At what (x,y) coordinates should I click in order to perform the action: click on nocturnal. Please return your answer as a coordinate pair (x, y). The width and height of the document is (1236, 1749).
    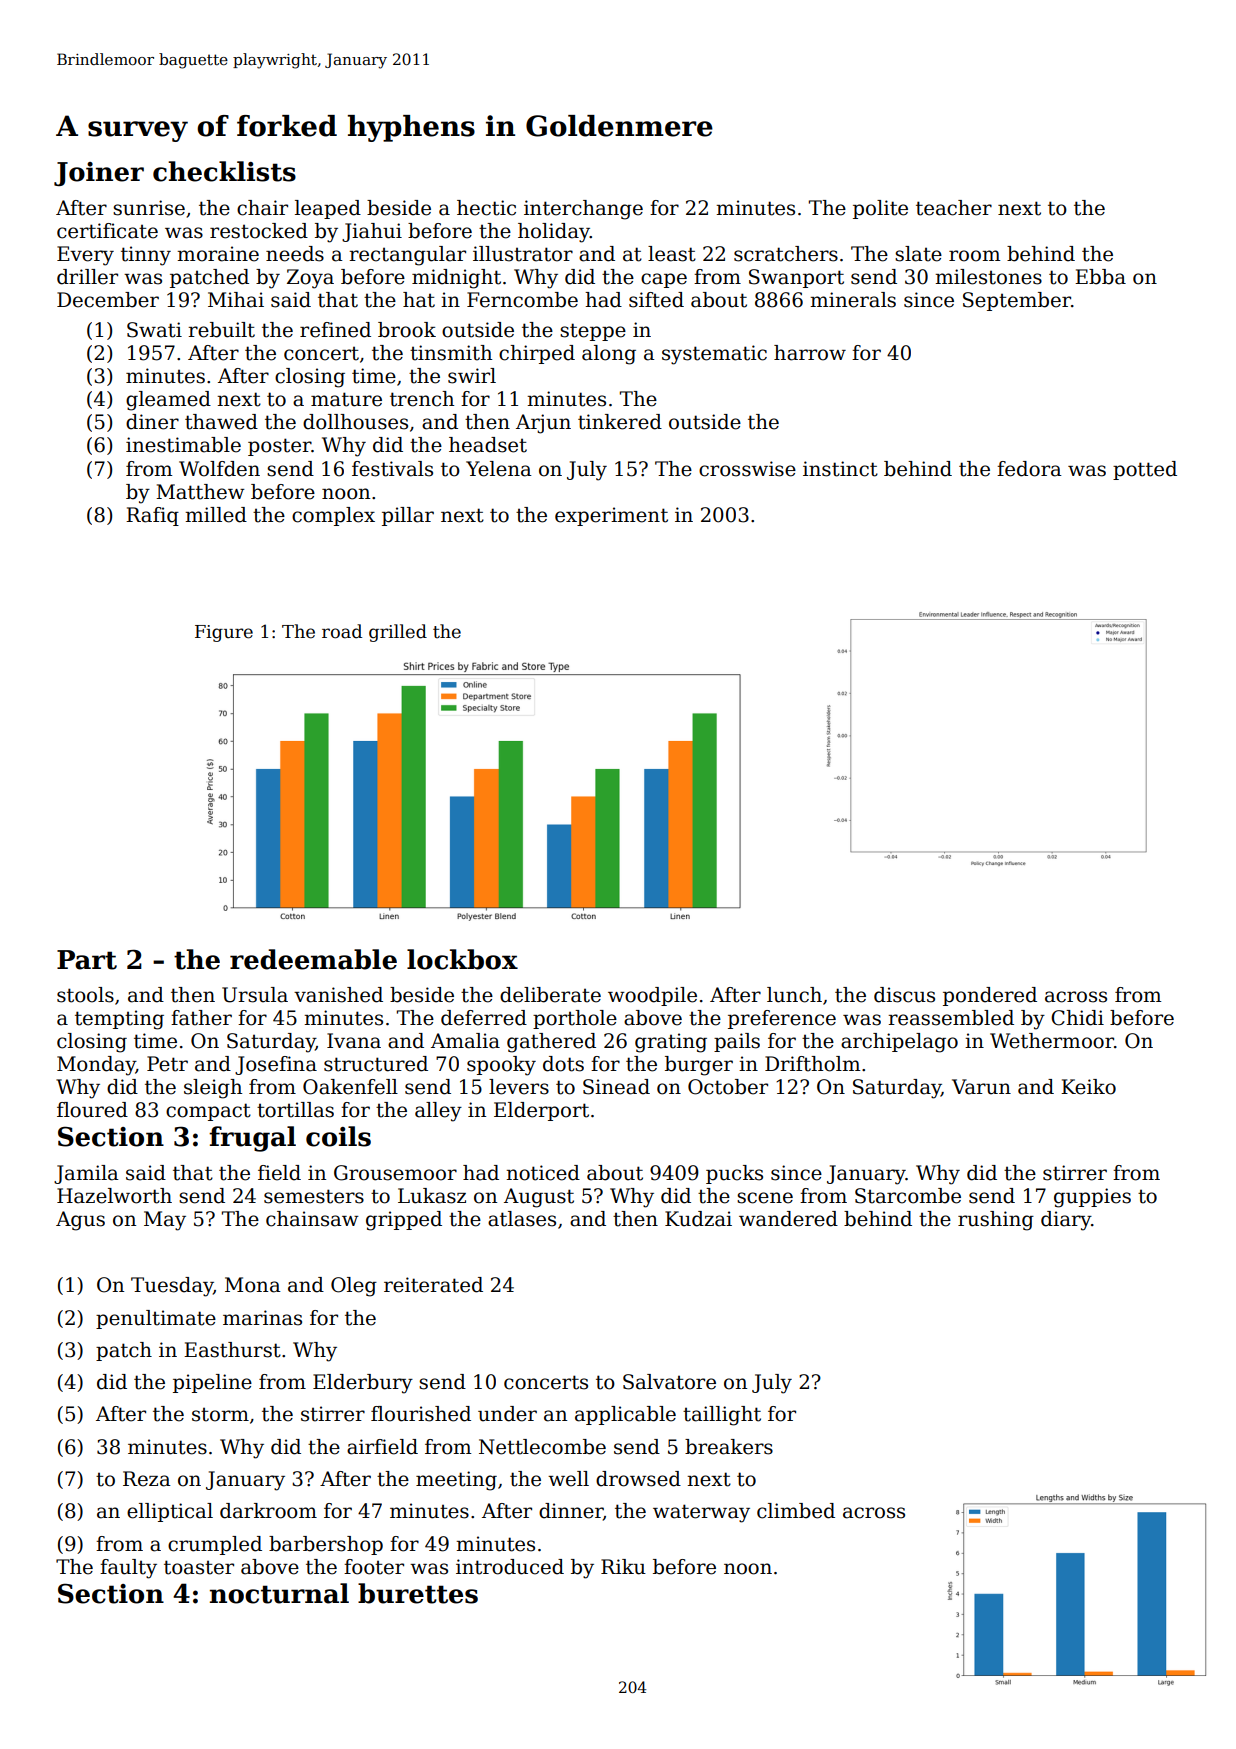
    Looking at the image, I should click on (279, 1593).
